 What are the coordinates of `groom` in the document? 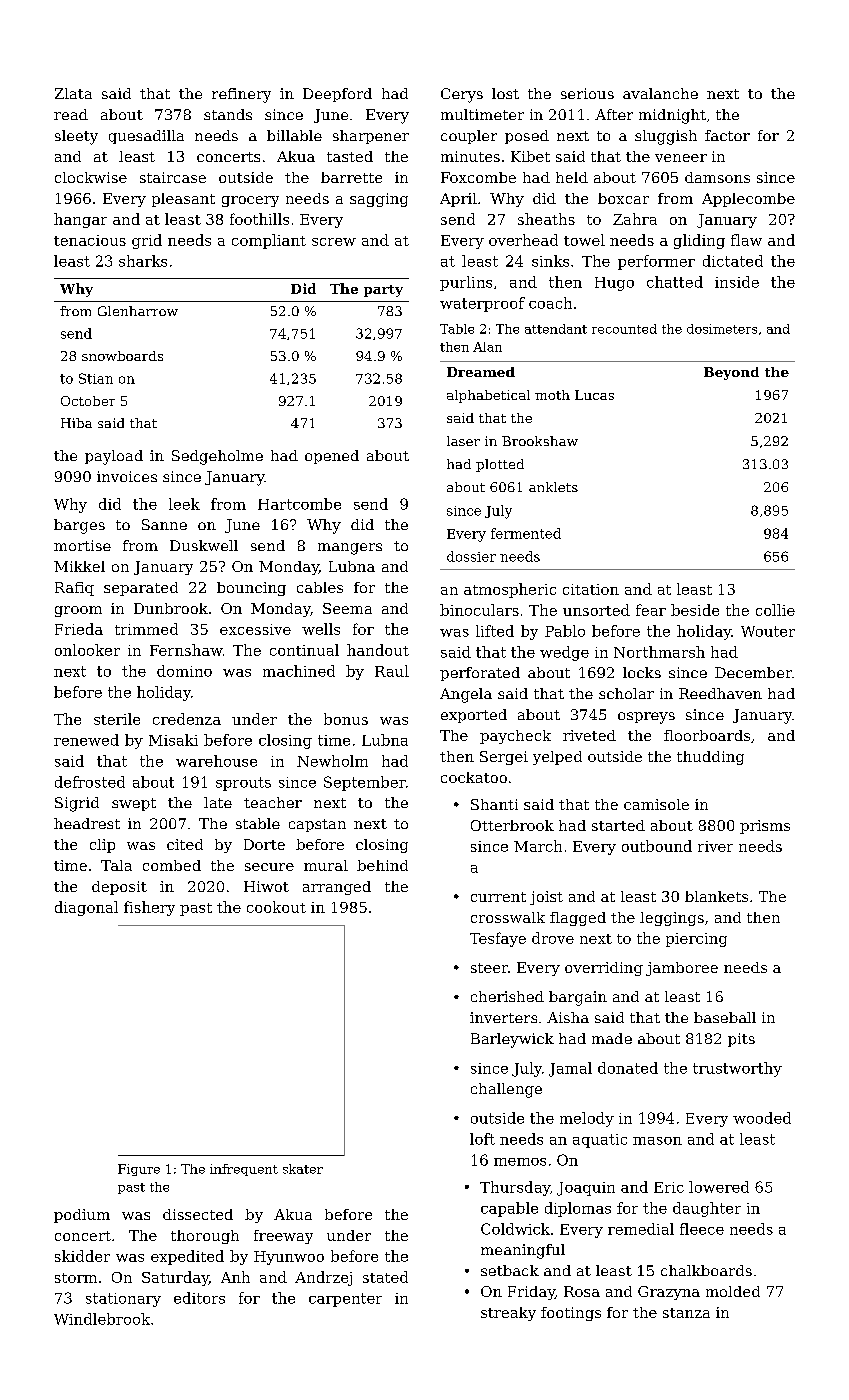 It's located at (78, 611).
